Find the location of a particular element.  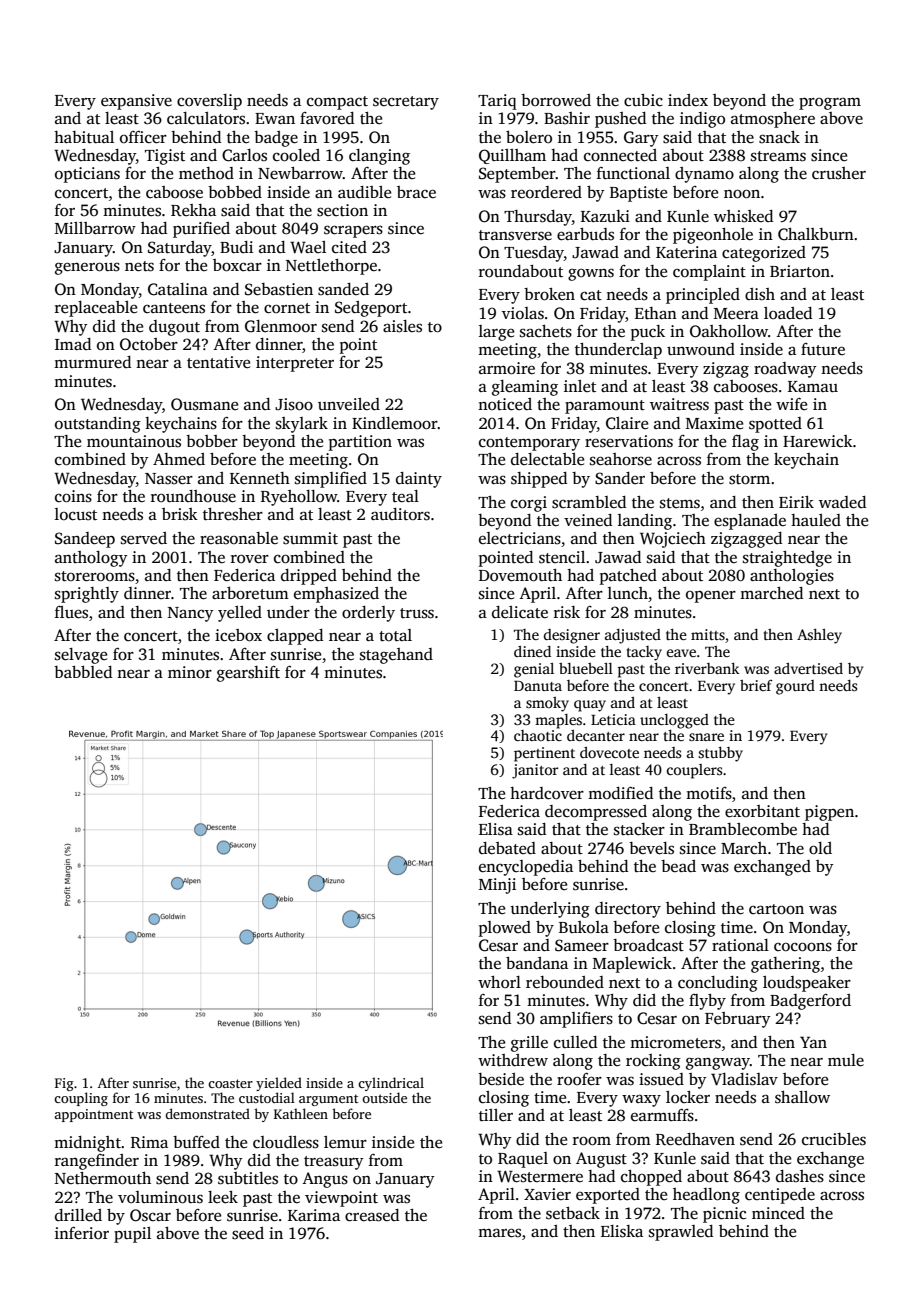

custodial is located at coordinates (267, 1097).
